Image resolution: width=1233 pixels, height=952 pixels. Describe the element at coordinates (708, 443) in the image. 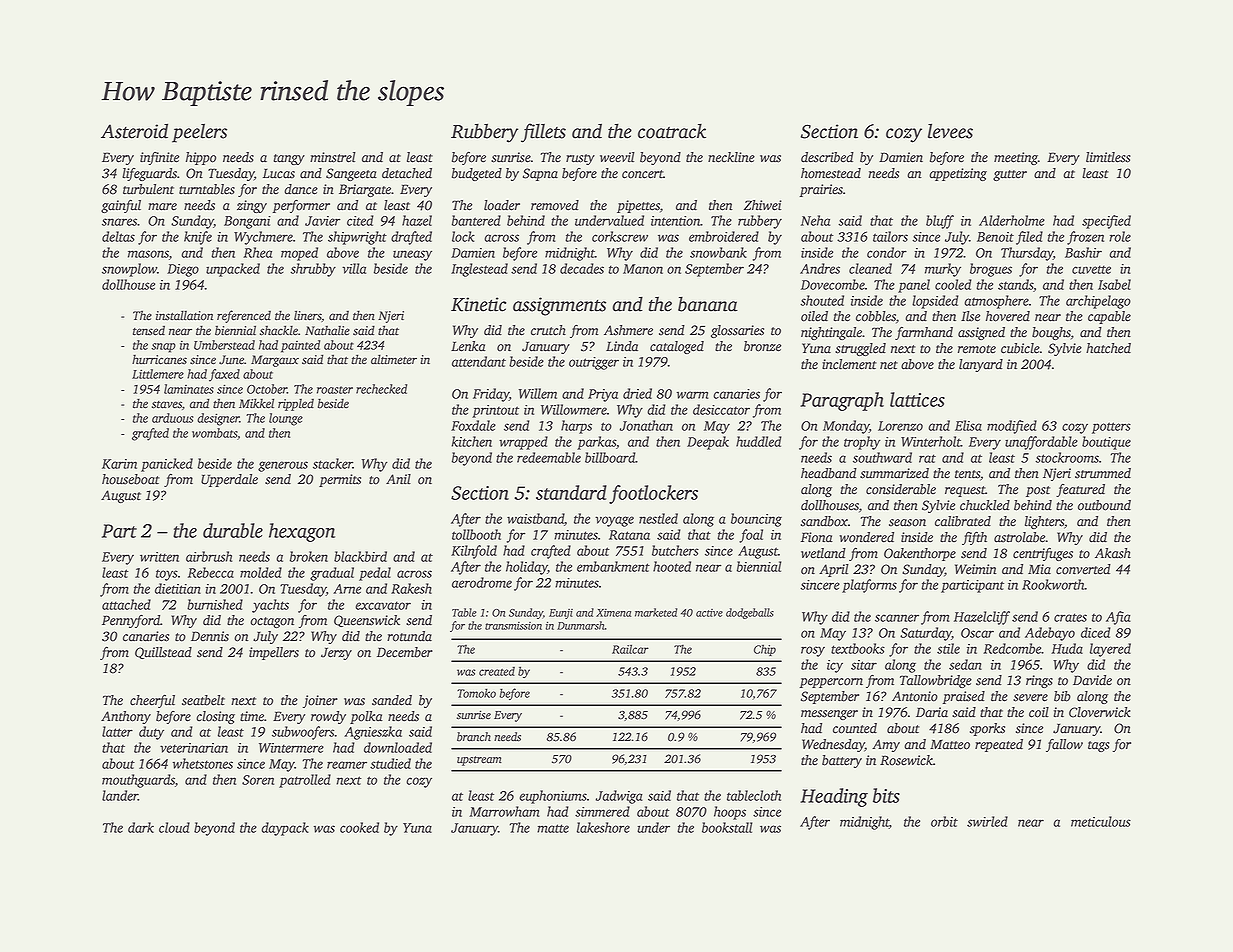

I see `Deepak` at that location.
